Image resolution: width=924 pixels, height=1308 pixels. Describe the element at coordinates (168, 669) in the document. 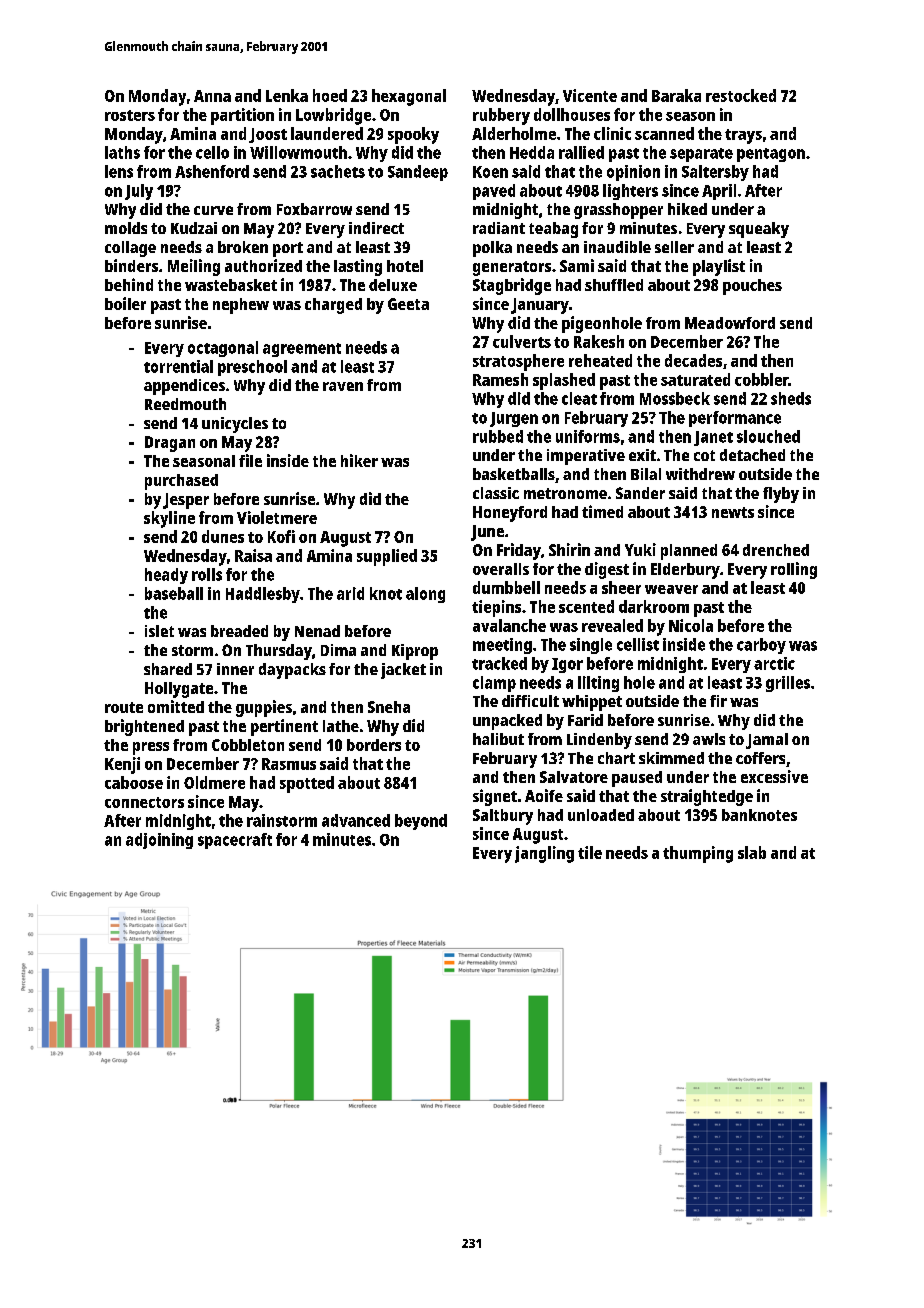

I see `shared` at that location.
